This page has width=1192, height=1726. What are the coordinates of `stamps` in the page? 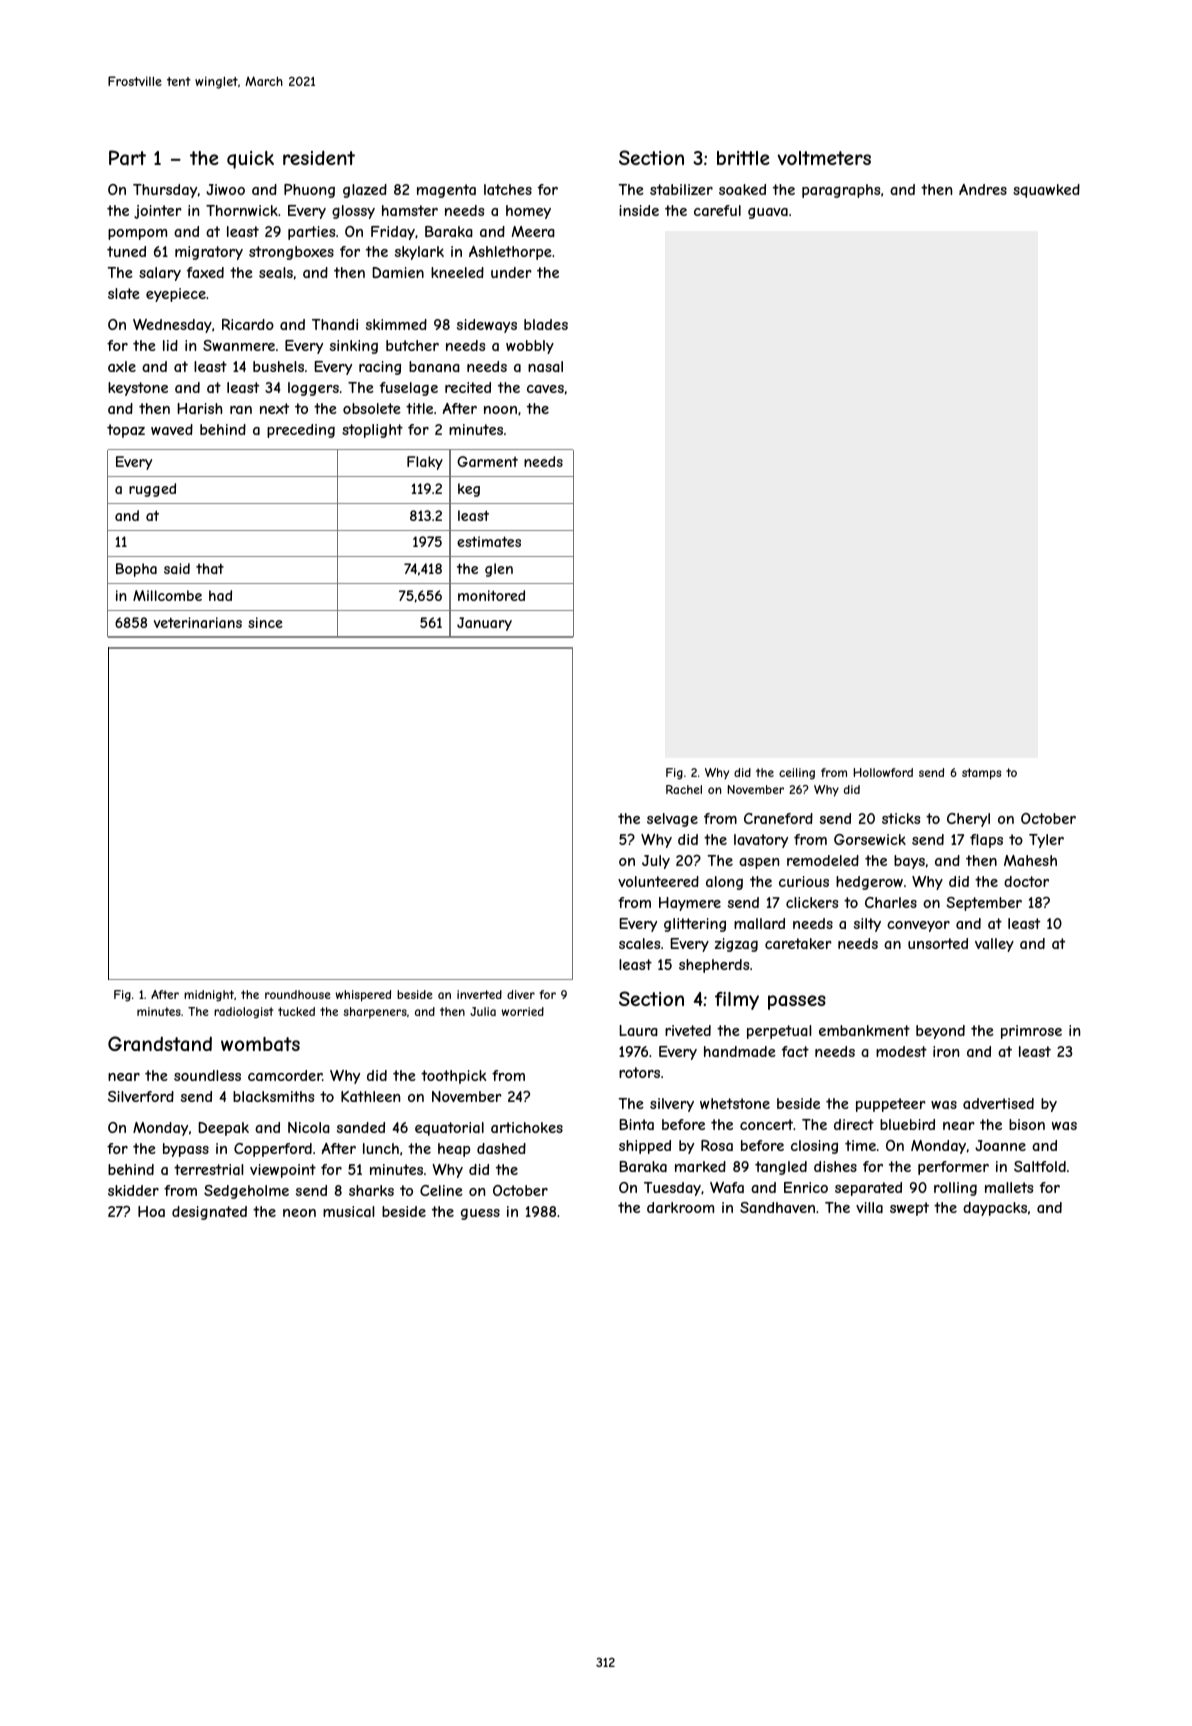 It's located at (981, 774).
